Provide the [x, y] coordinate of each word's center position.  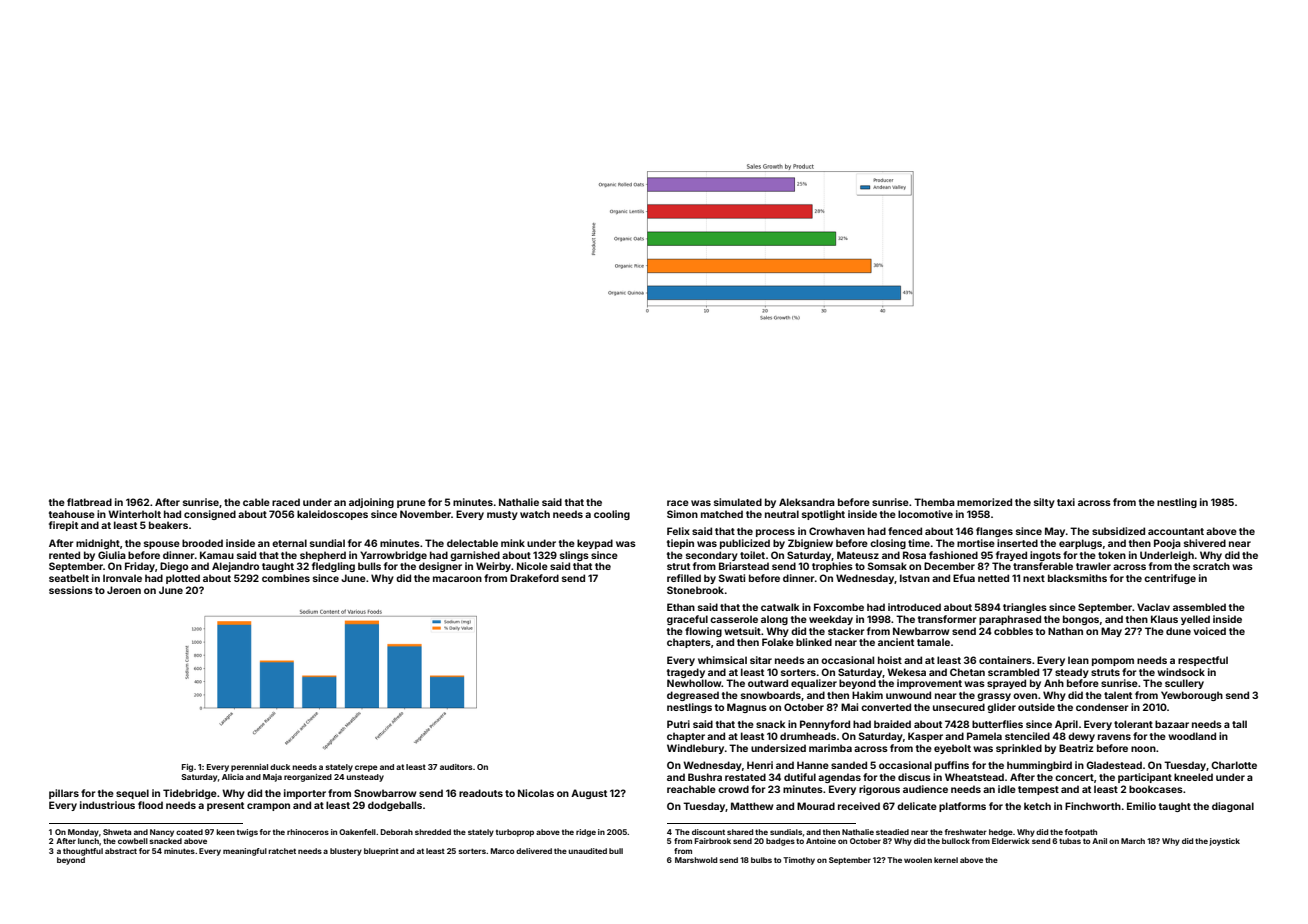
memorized [984, 502]
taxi [1066, 502]
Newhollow [694, 683]
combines [286, 578]
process [775, 533]
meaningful [245, 852]
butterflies [997, 724]
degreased [693, 696]
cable [256, 502]
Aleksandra [807, 502]
